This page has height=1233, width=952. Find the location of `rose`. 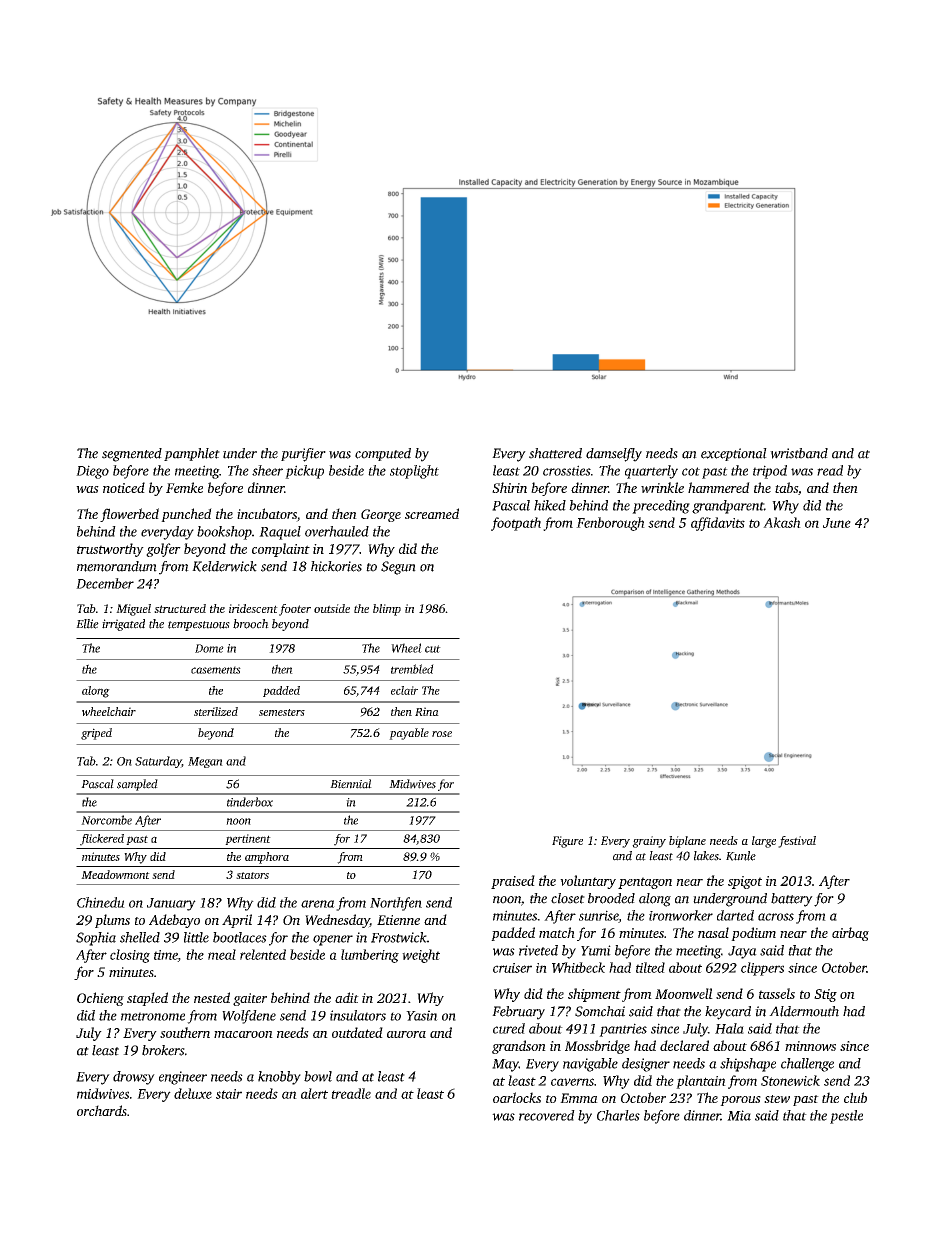

rose is located at coordinates (442, 734).
